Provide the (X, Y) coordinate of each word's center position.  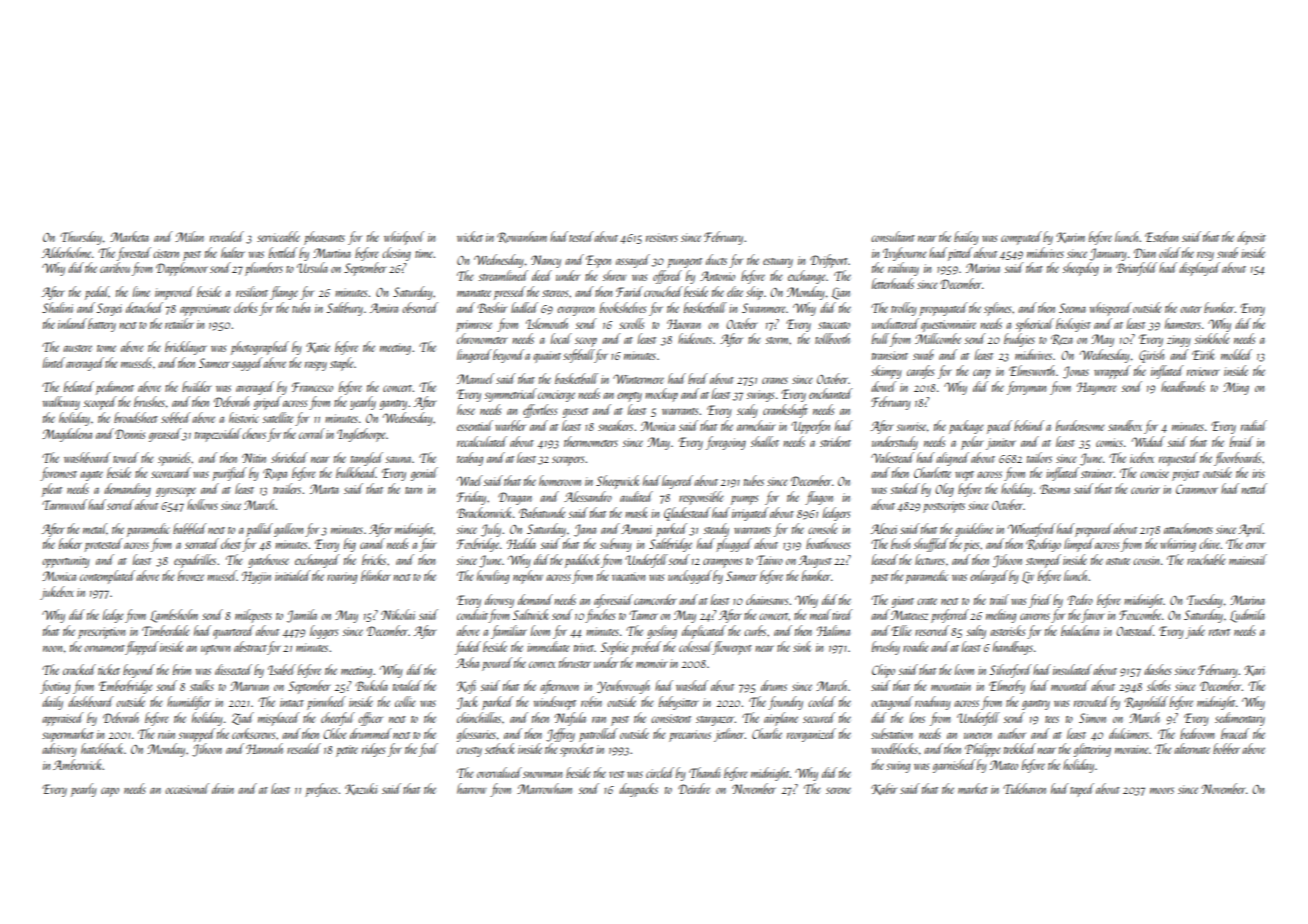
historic (244, 417)
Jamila (302, 616)
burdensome (1080, 425)
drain (223, 788)
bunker (1219, 307)
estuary (778, 263)
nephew (528, 577)
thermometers (591, 441)
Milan (189, 236)
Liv (1028, 577)
